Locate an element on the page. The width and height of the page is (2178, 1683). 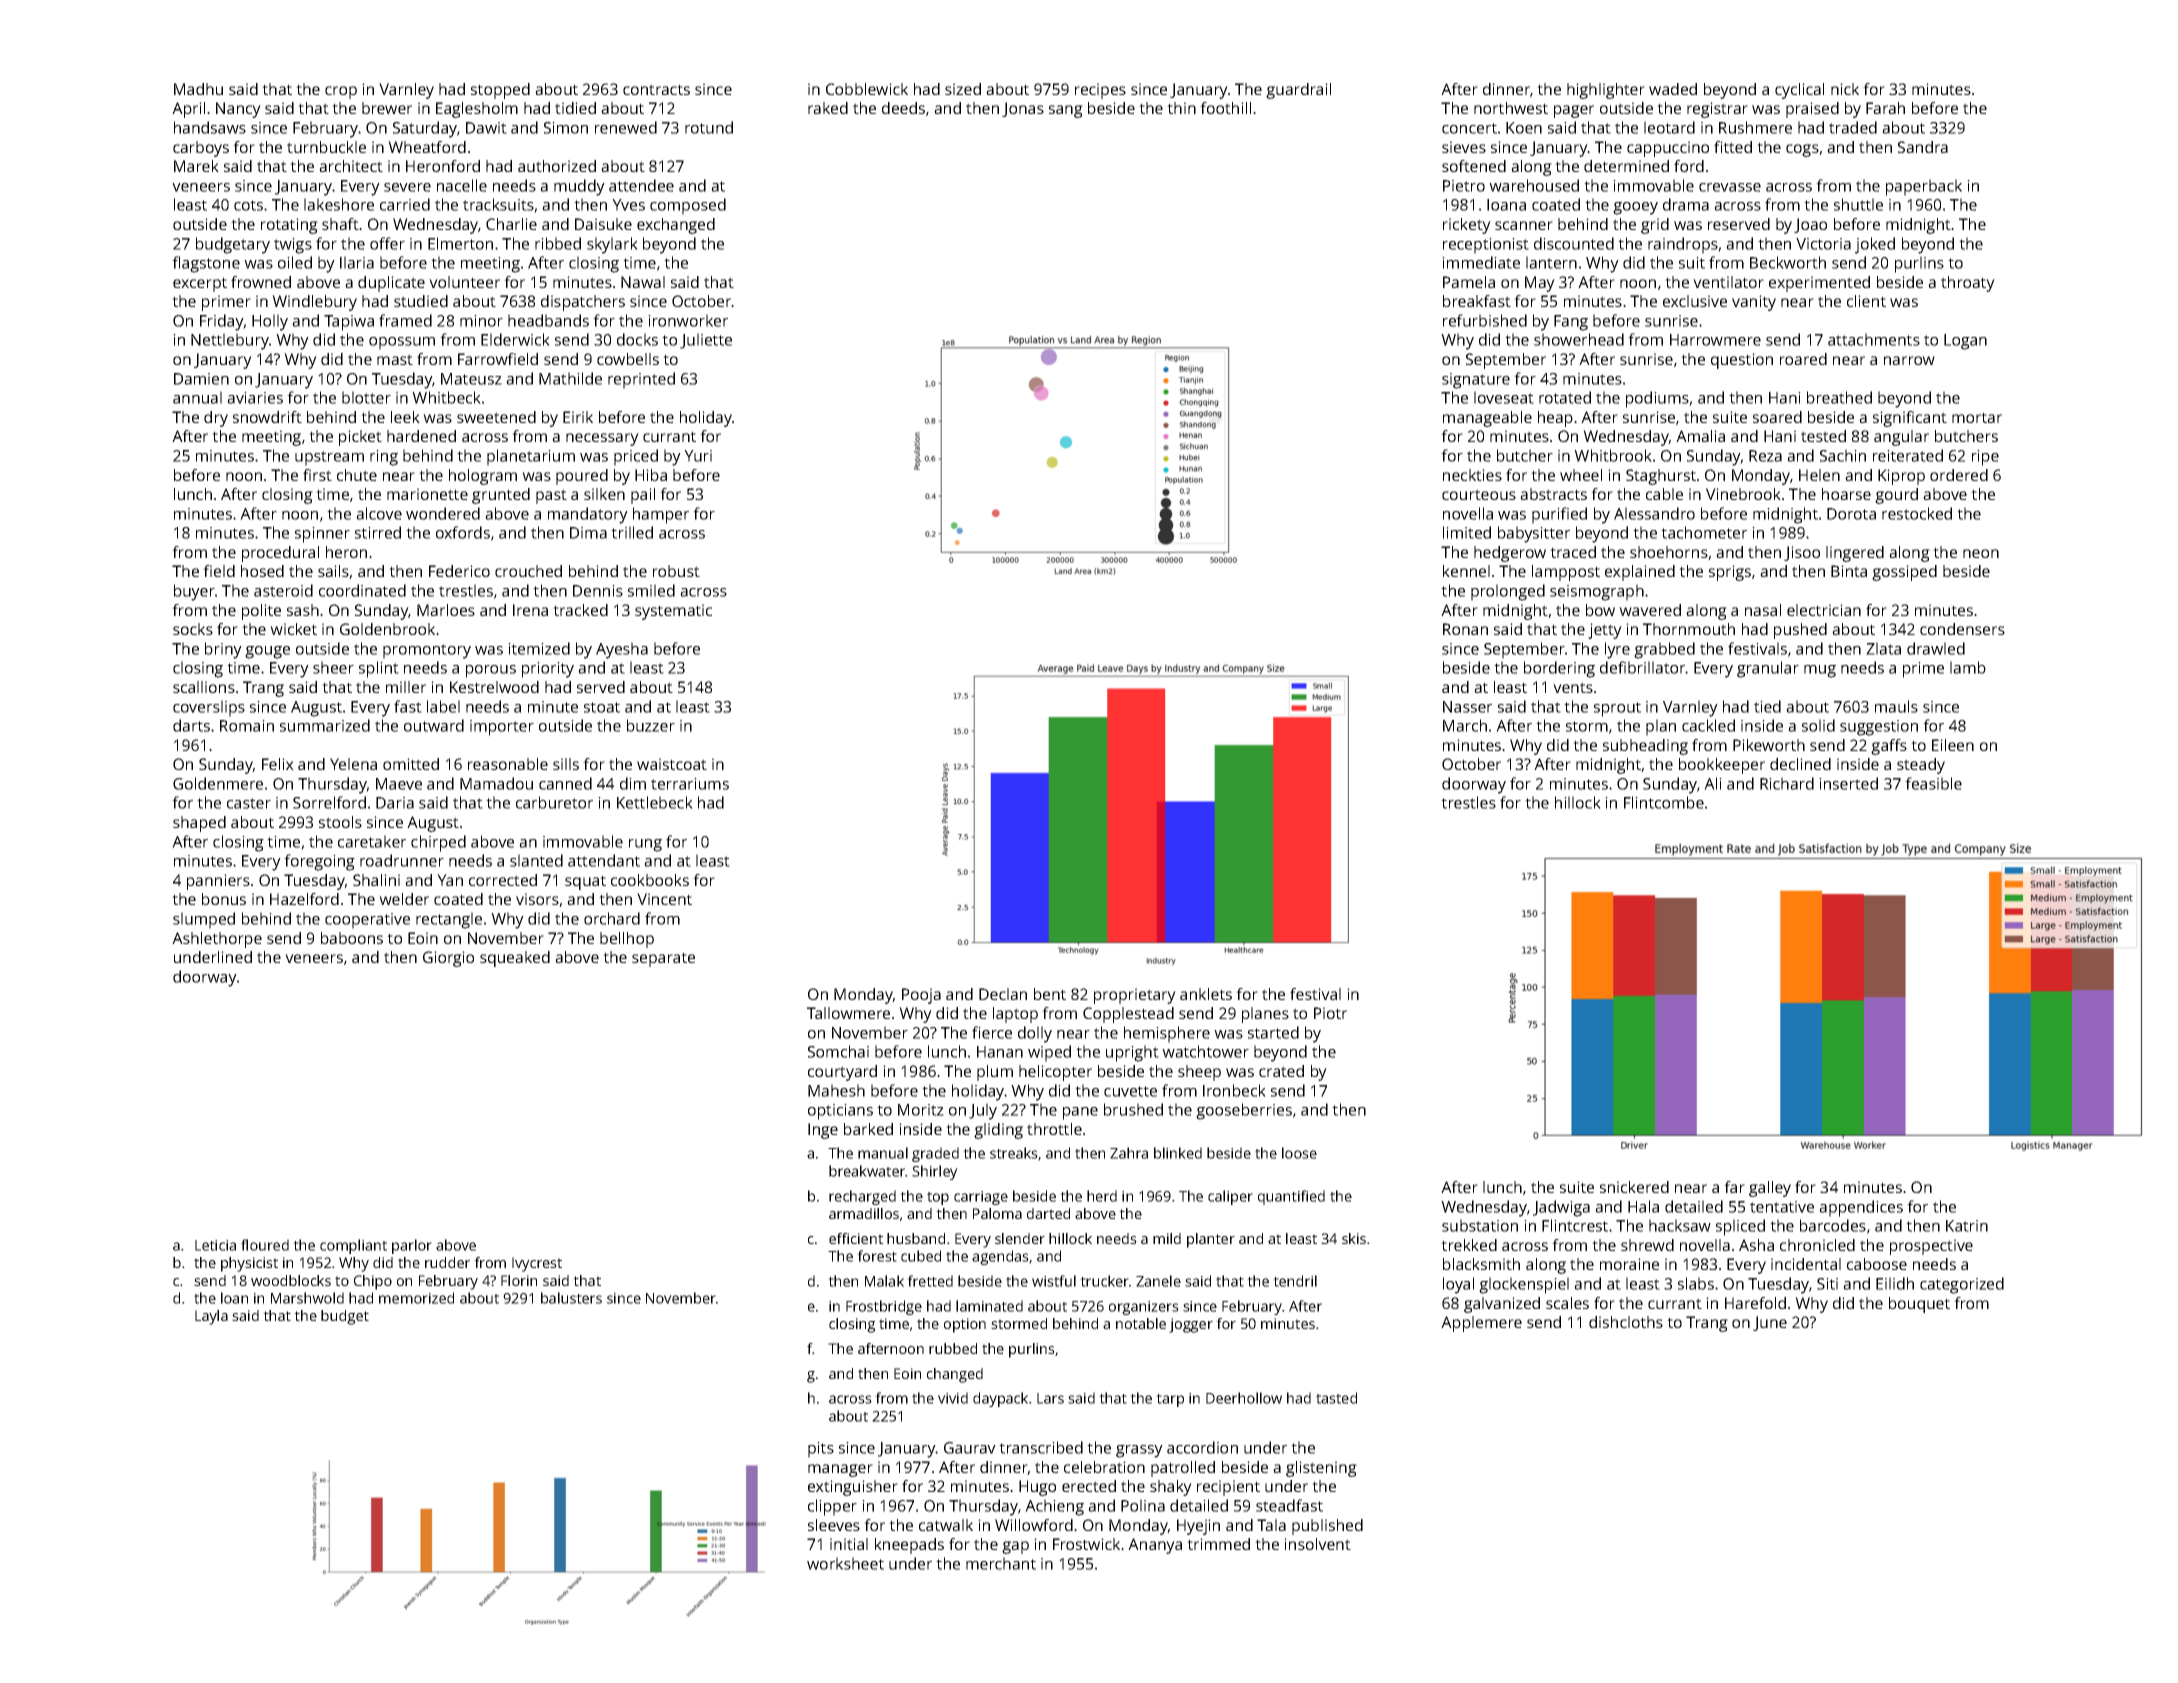
cyclical is located at coordinates (1799, 91).
